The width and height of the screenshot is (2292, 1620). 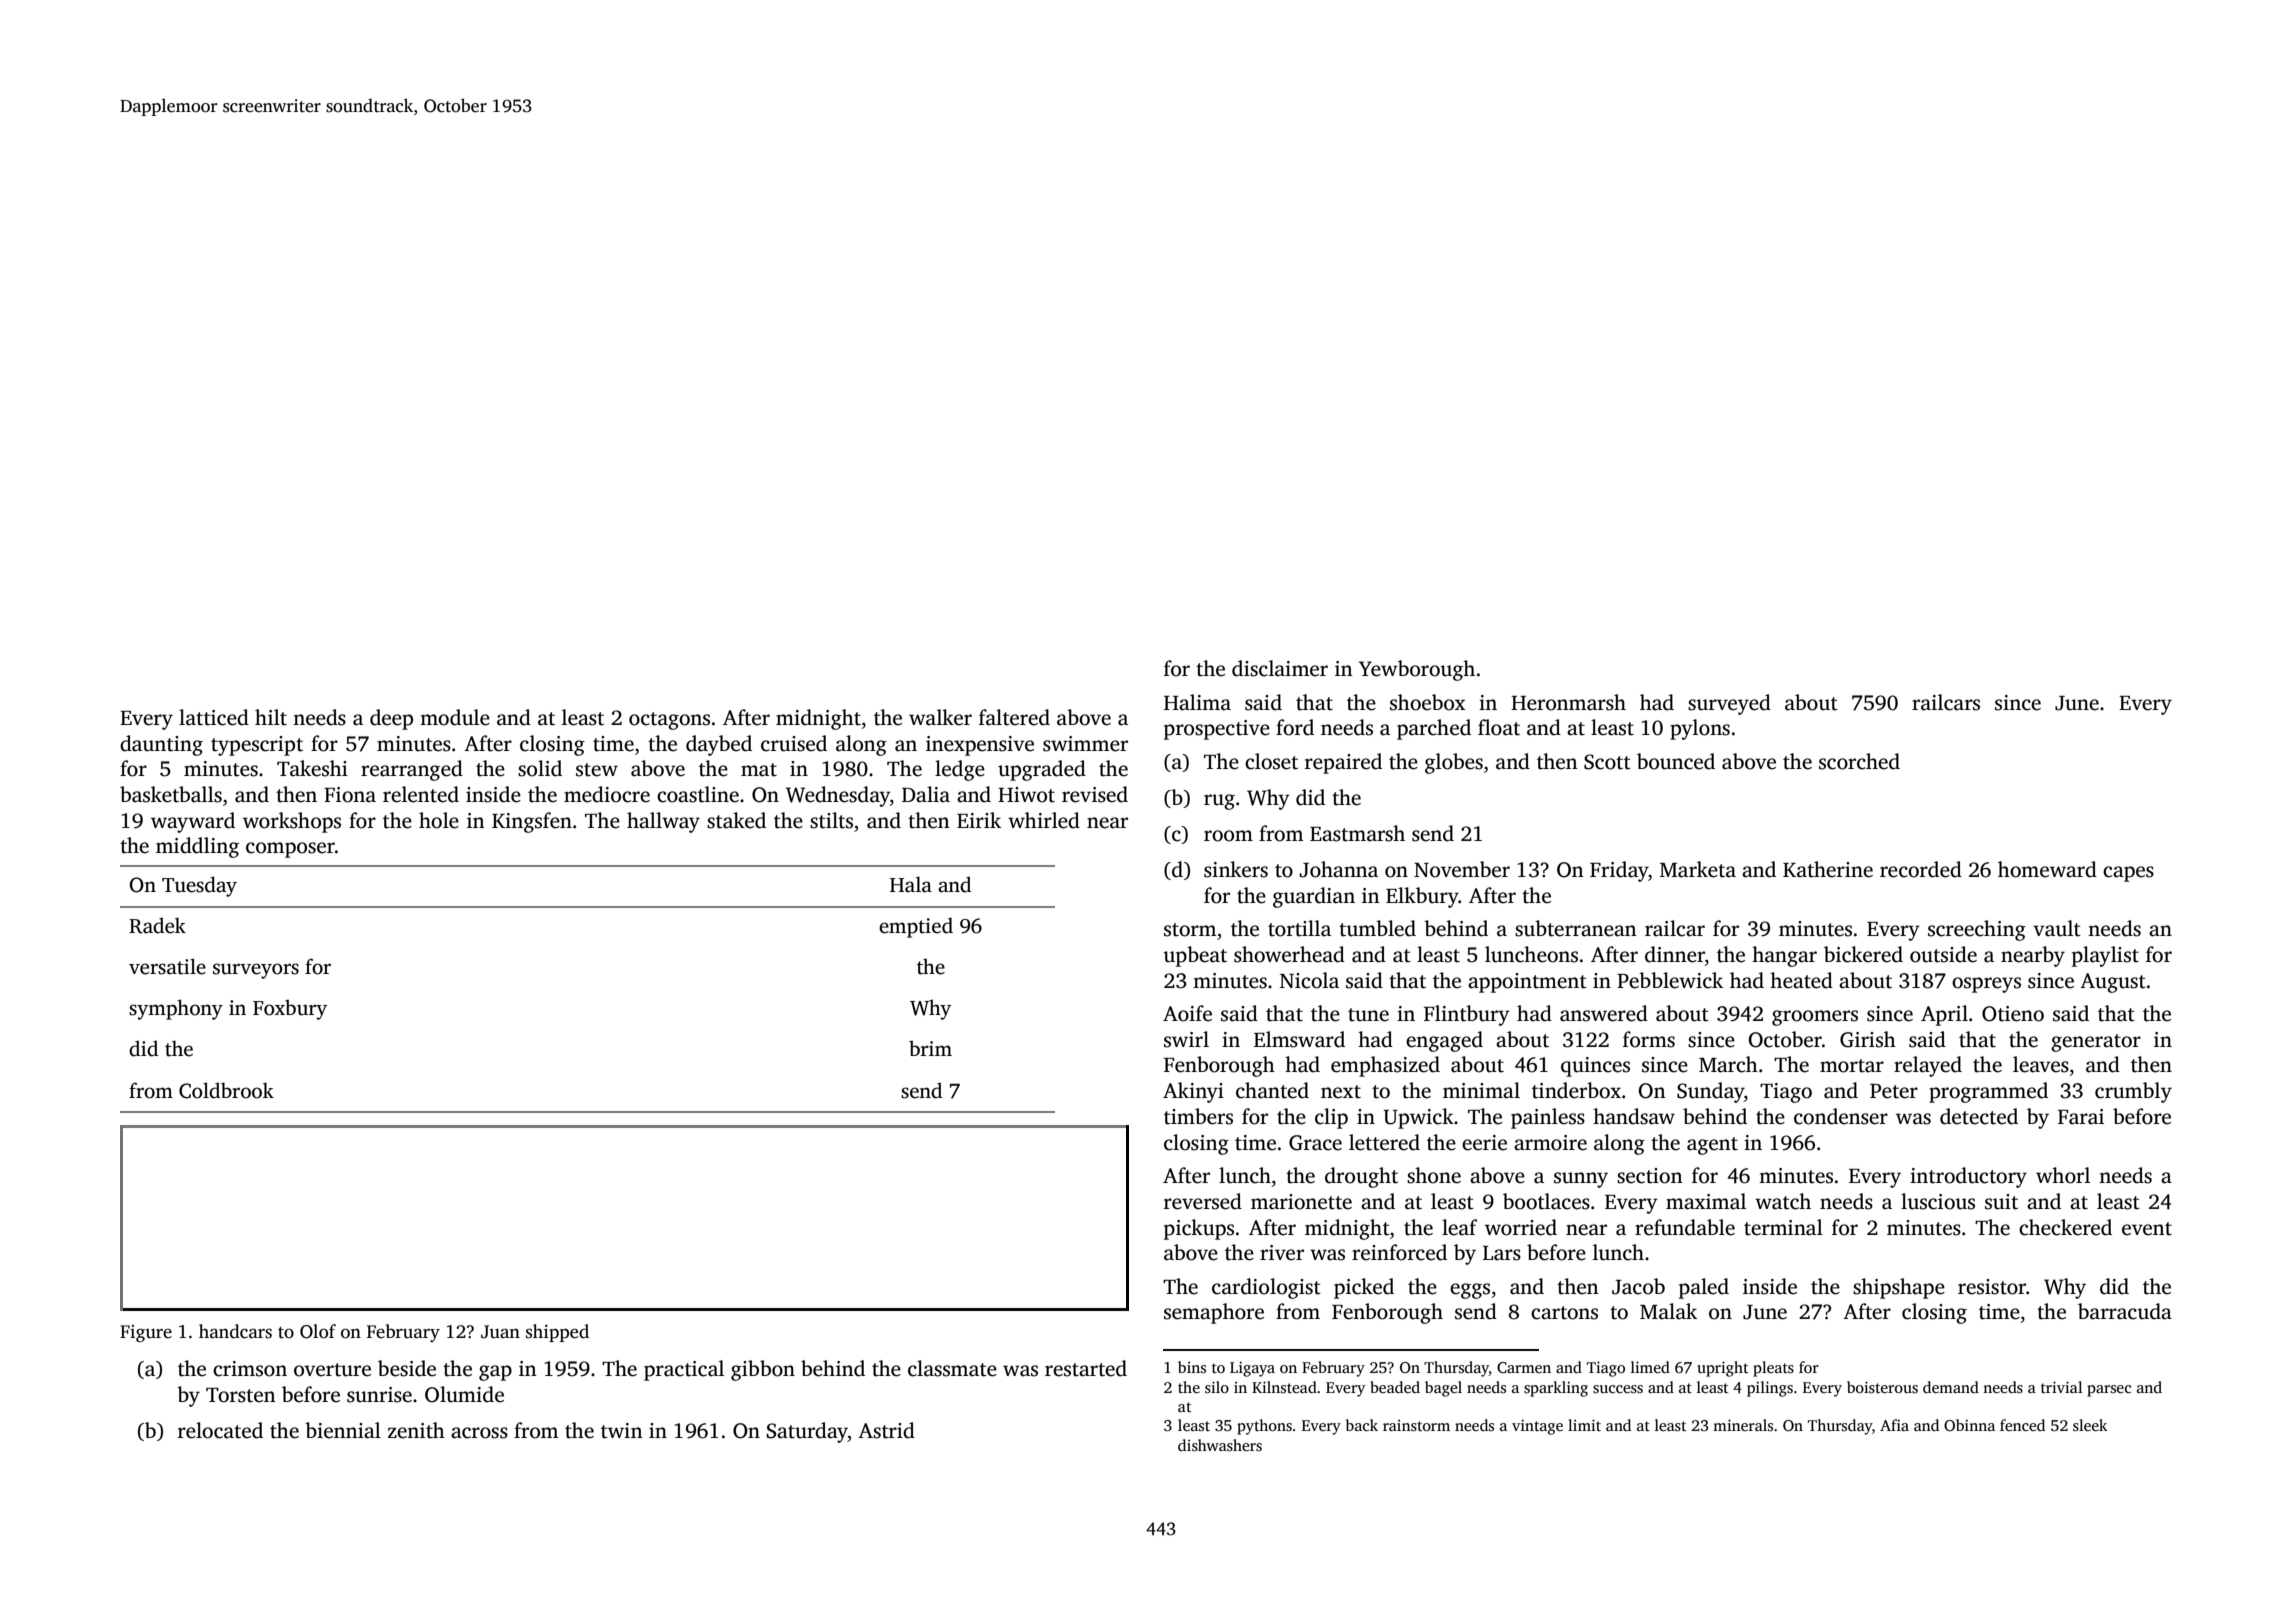 What do you see at coordinates (1743, 1425) in the screenshot?
I see `minerals` at bounding box center [1743, 1425].
